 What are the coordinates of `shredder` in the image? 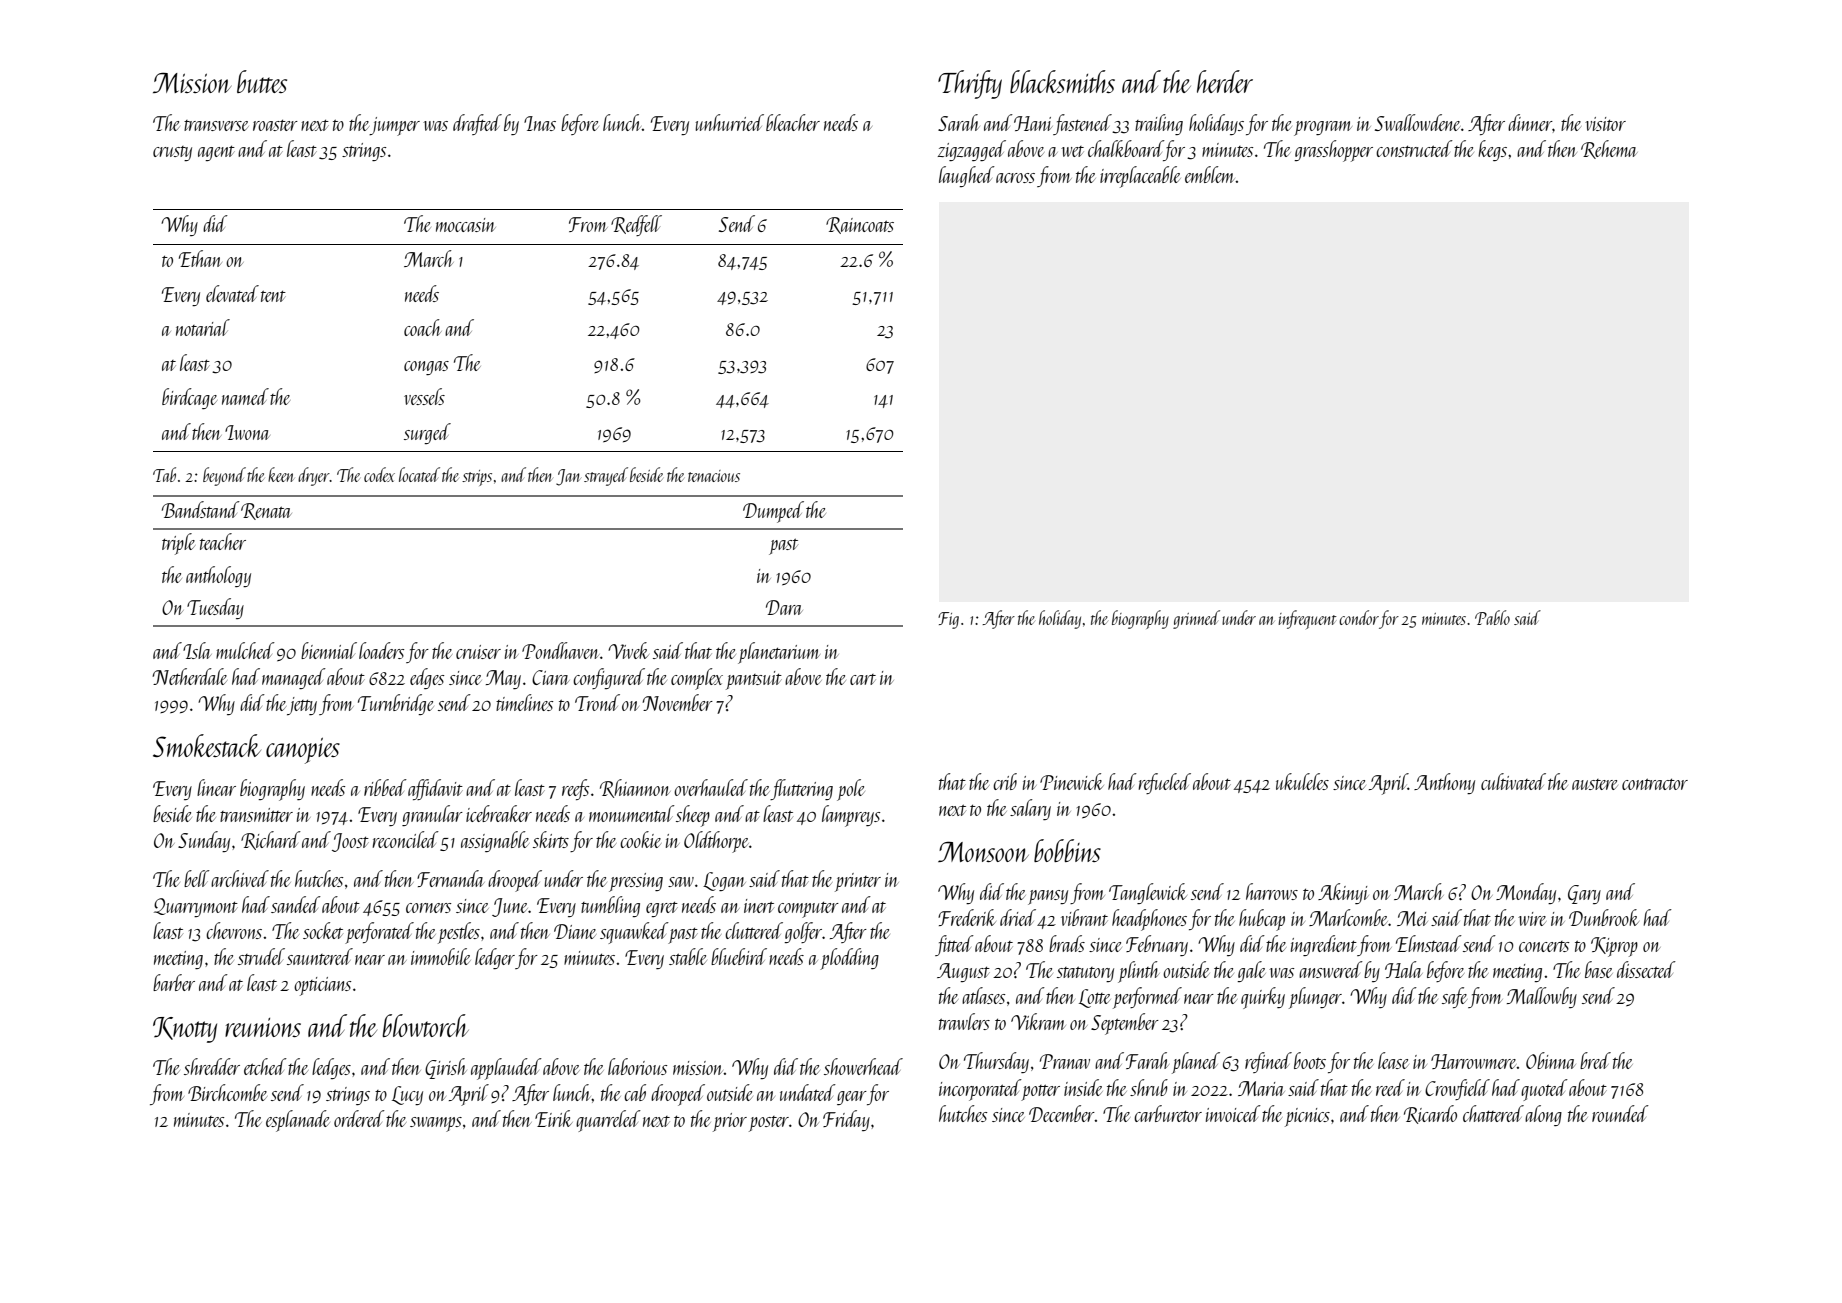 It's located at (212, 1066).
